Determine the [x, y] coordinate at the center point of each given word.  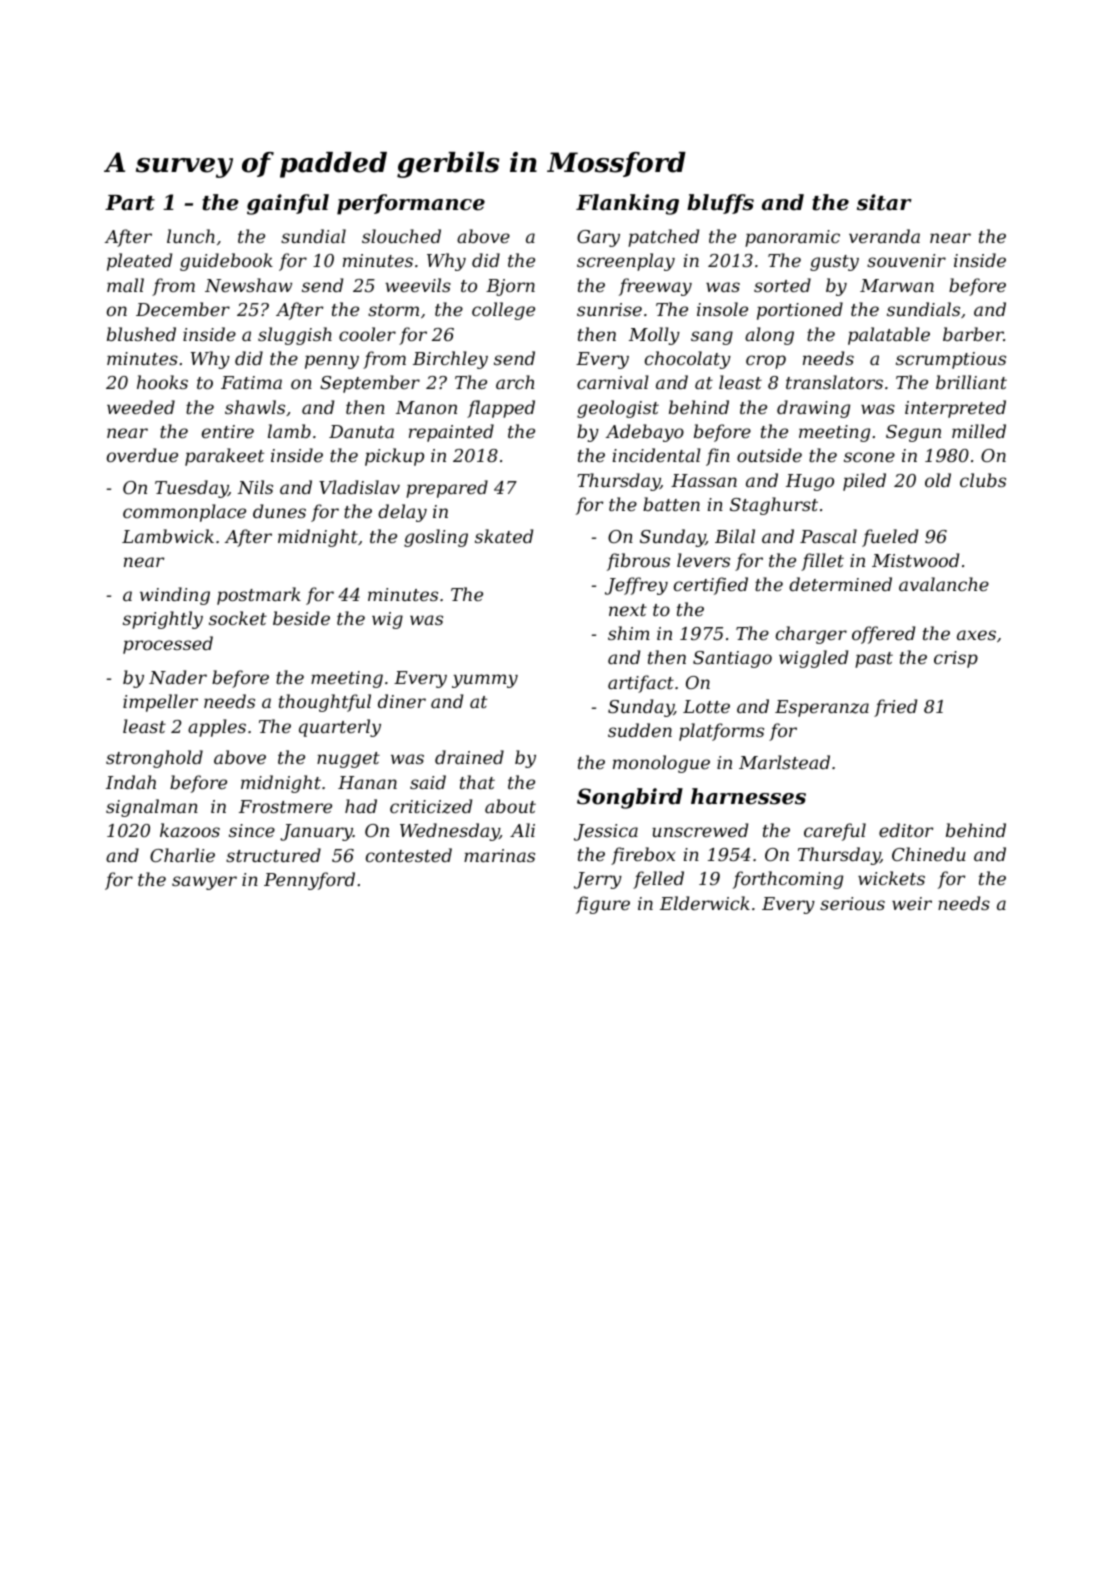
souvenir [906, 260]
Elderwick [705, 903]
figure [603, 905]
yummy [485, 681]
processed [168, 645]
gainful [288, 204]
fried [895, 708]
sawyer [204, 883]
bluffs [720, 204]
